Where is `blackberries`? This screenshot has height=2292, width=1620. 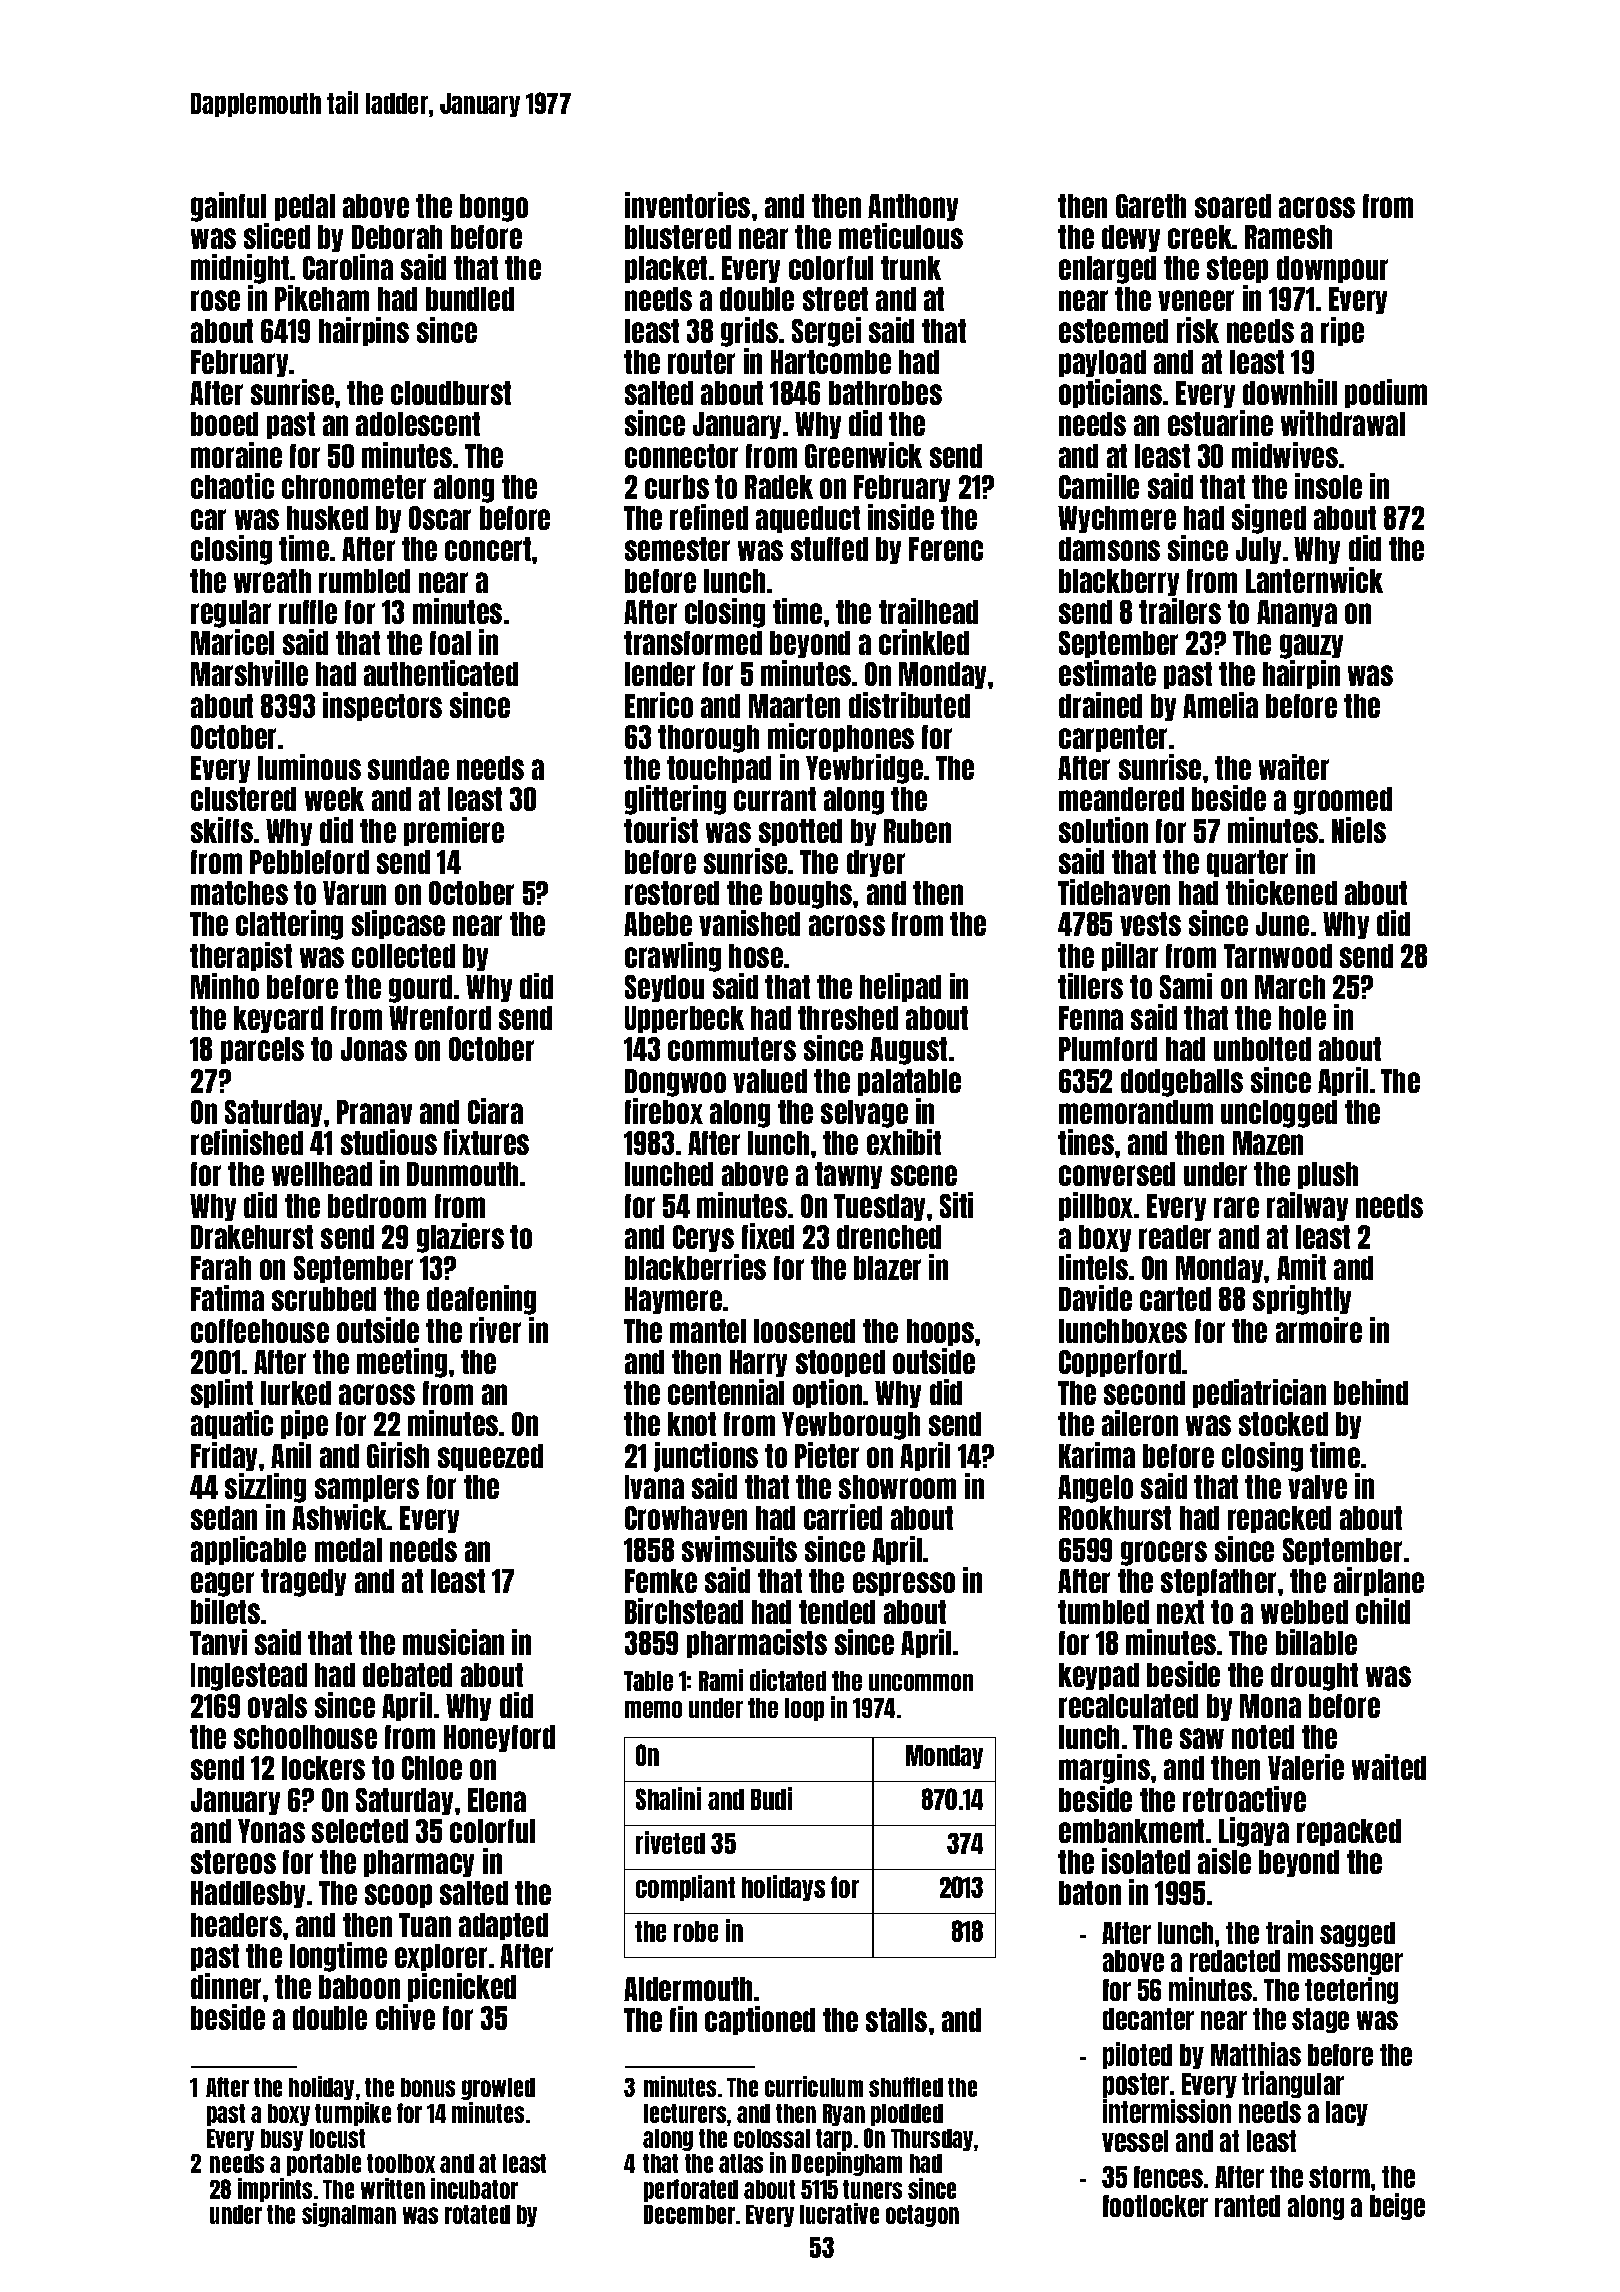 blackberries is located at coordinates (695, 1267).
